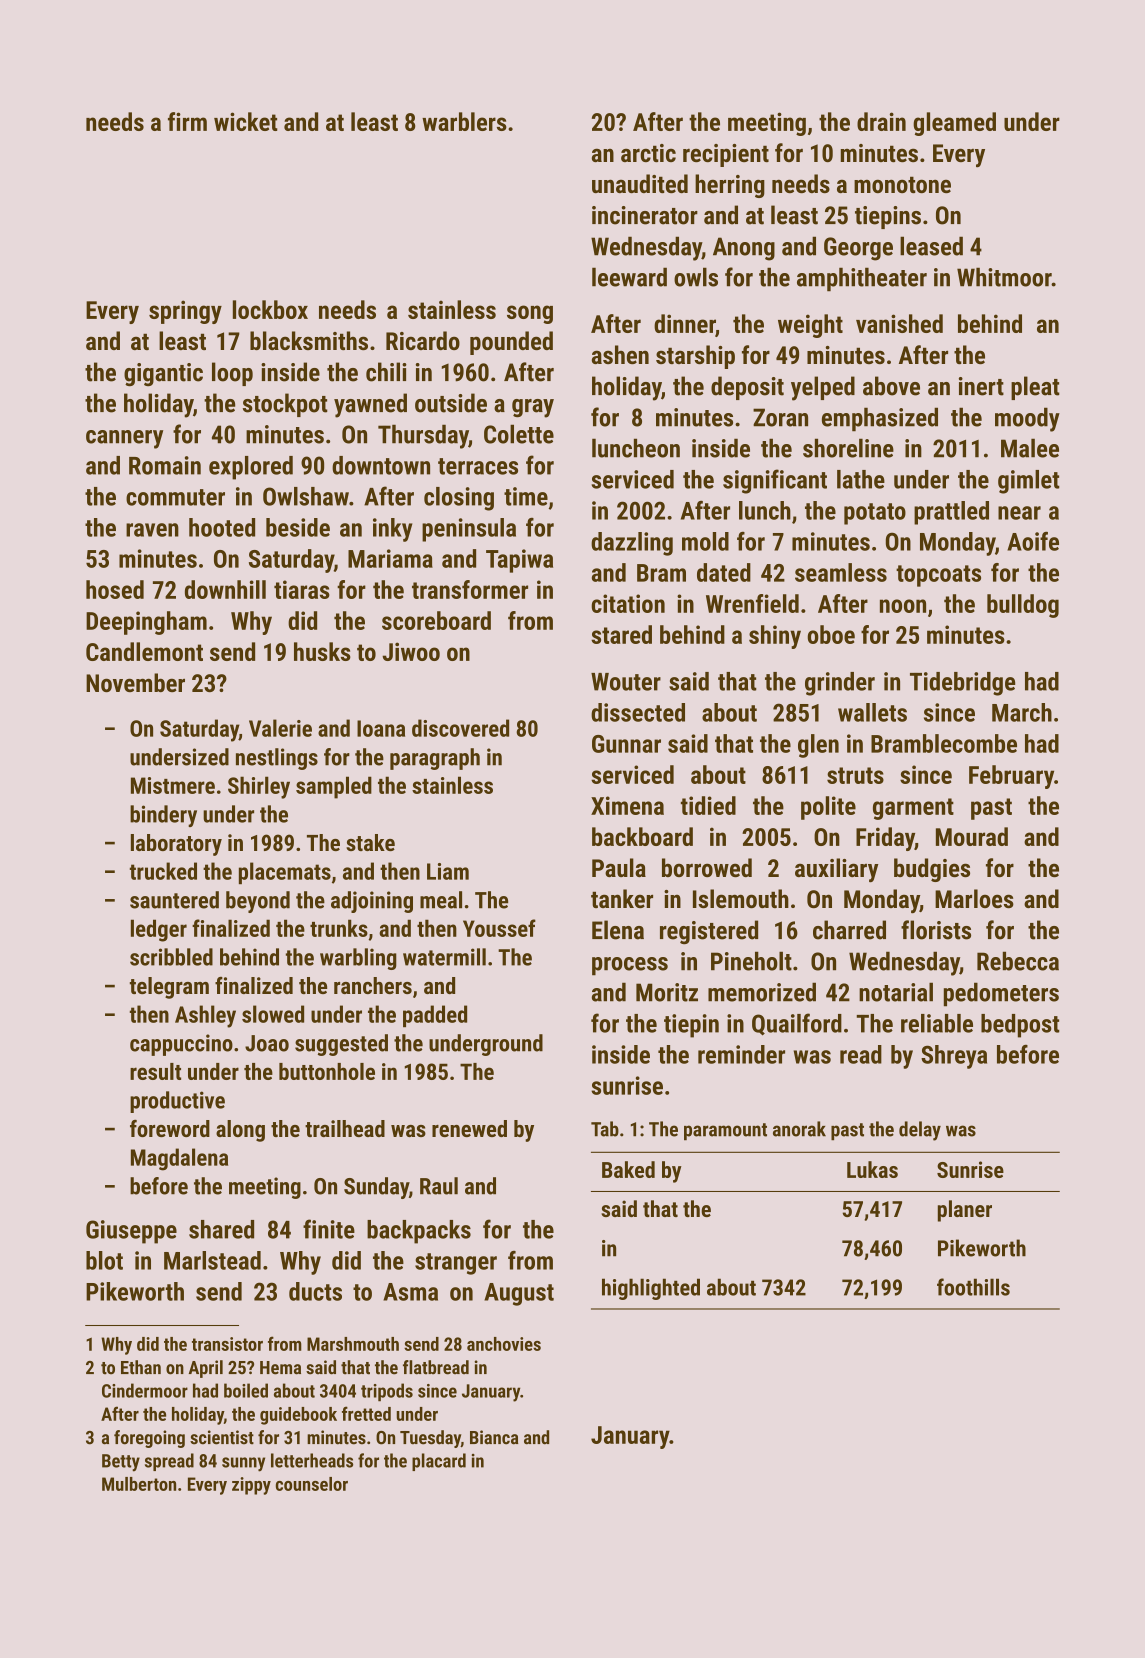  Describe the element at coordinates (881, 121) in the screenshot. I see `drain` at that location.
